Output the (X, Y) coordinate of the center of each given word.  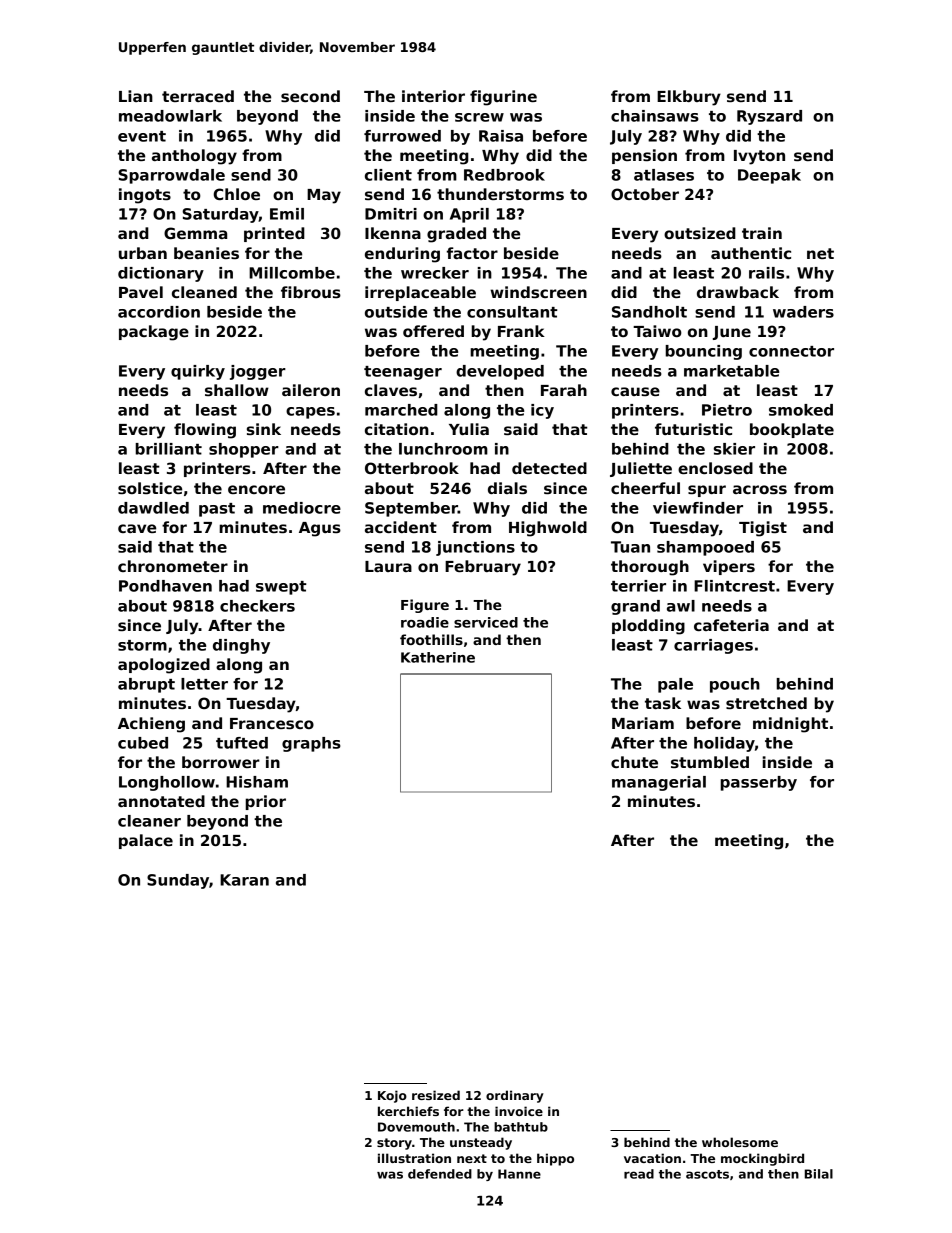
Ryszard (769, 117)
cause (635, 391)
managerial (659, 783)
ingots (145, 196)
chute (634, 762)
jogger (258, 372)
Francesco (272, 723)
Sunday (178, 881)
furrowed (402, 136)
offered (433, 331)
